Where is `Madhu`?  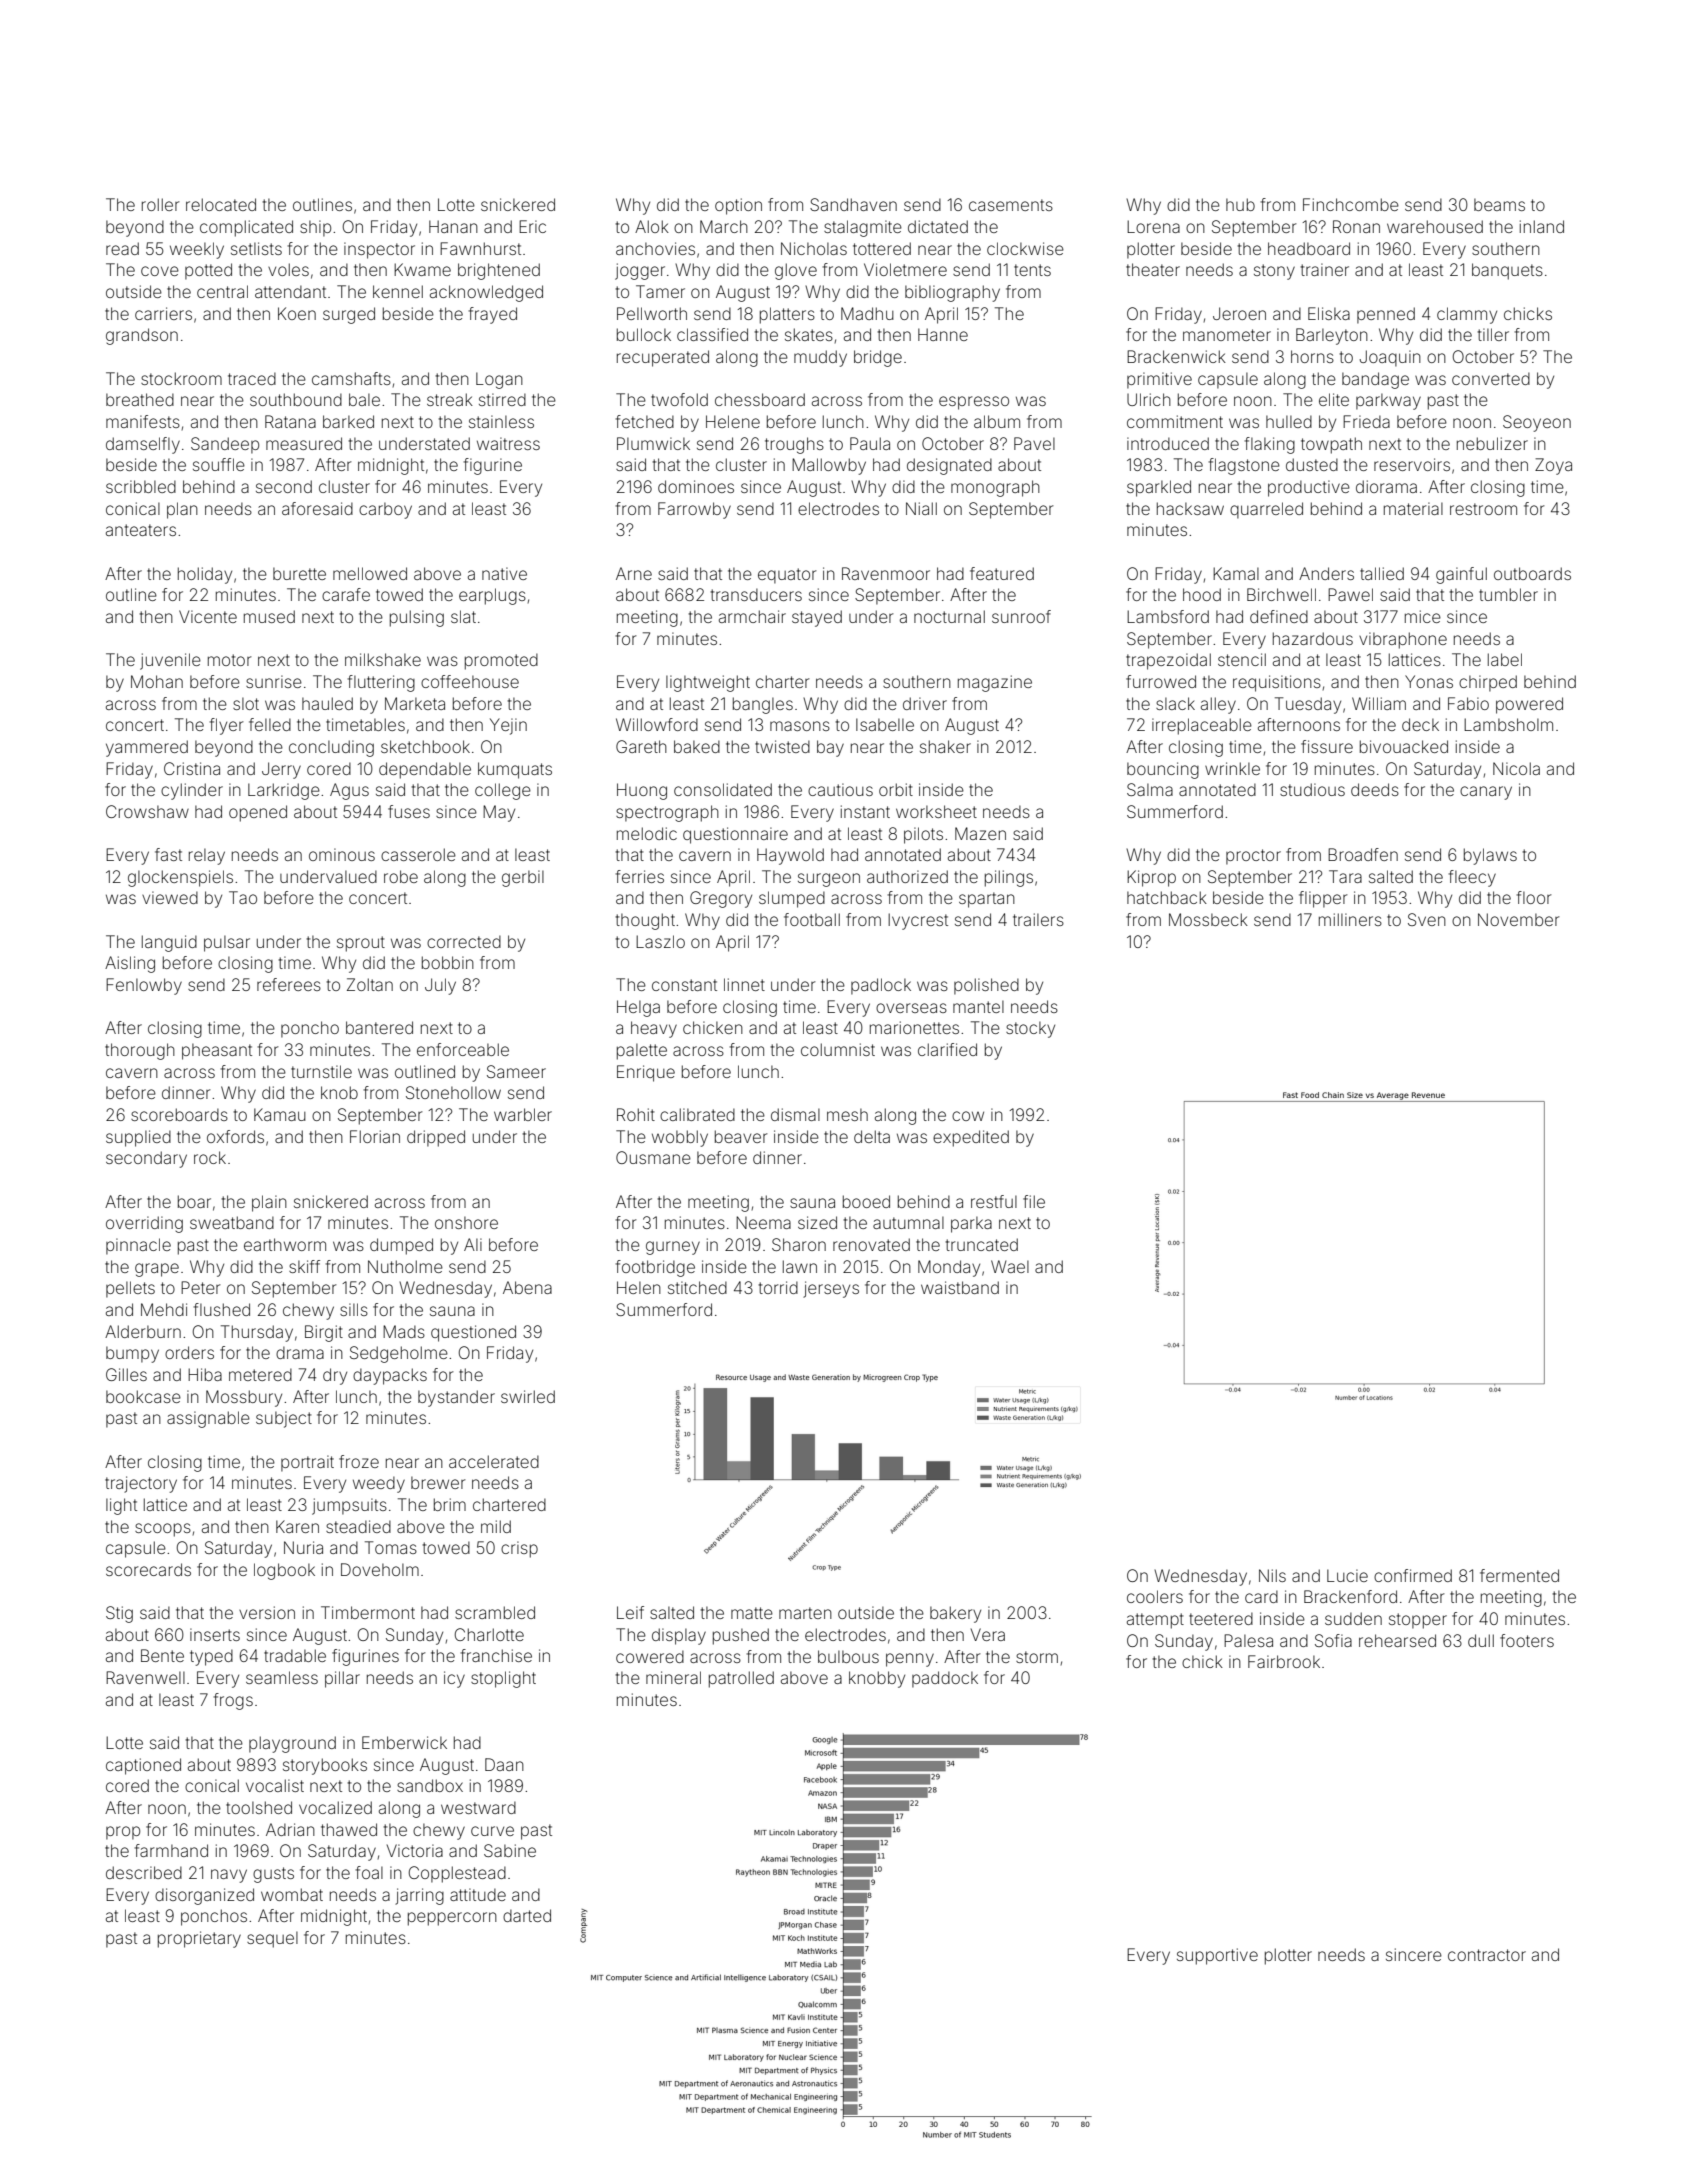 Madhu is located at coordinates (867, 313).
